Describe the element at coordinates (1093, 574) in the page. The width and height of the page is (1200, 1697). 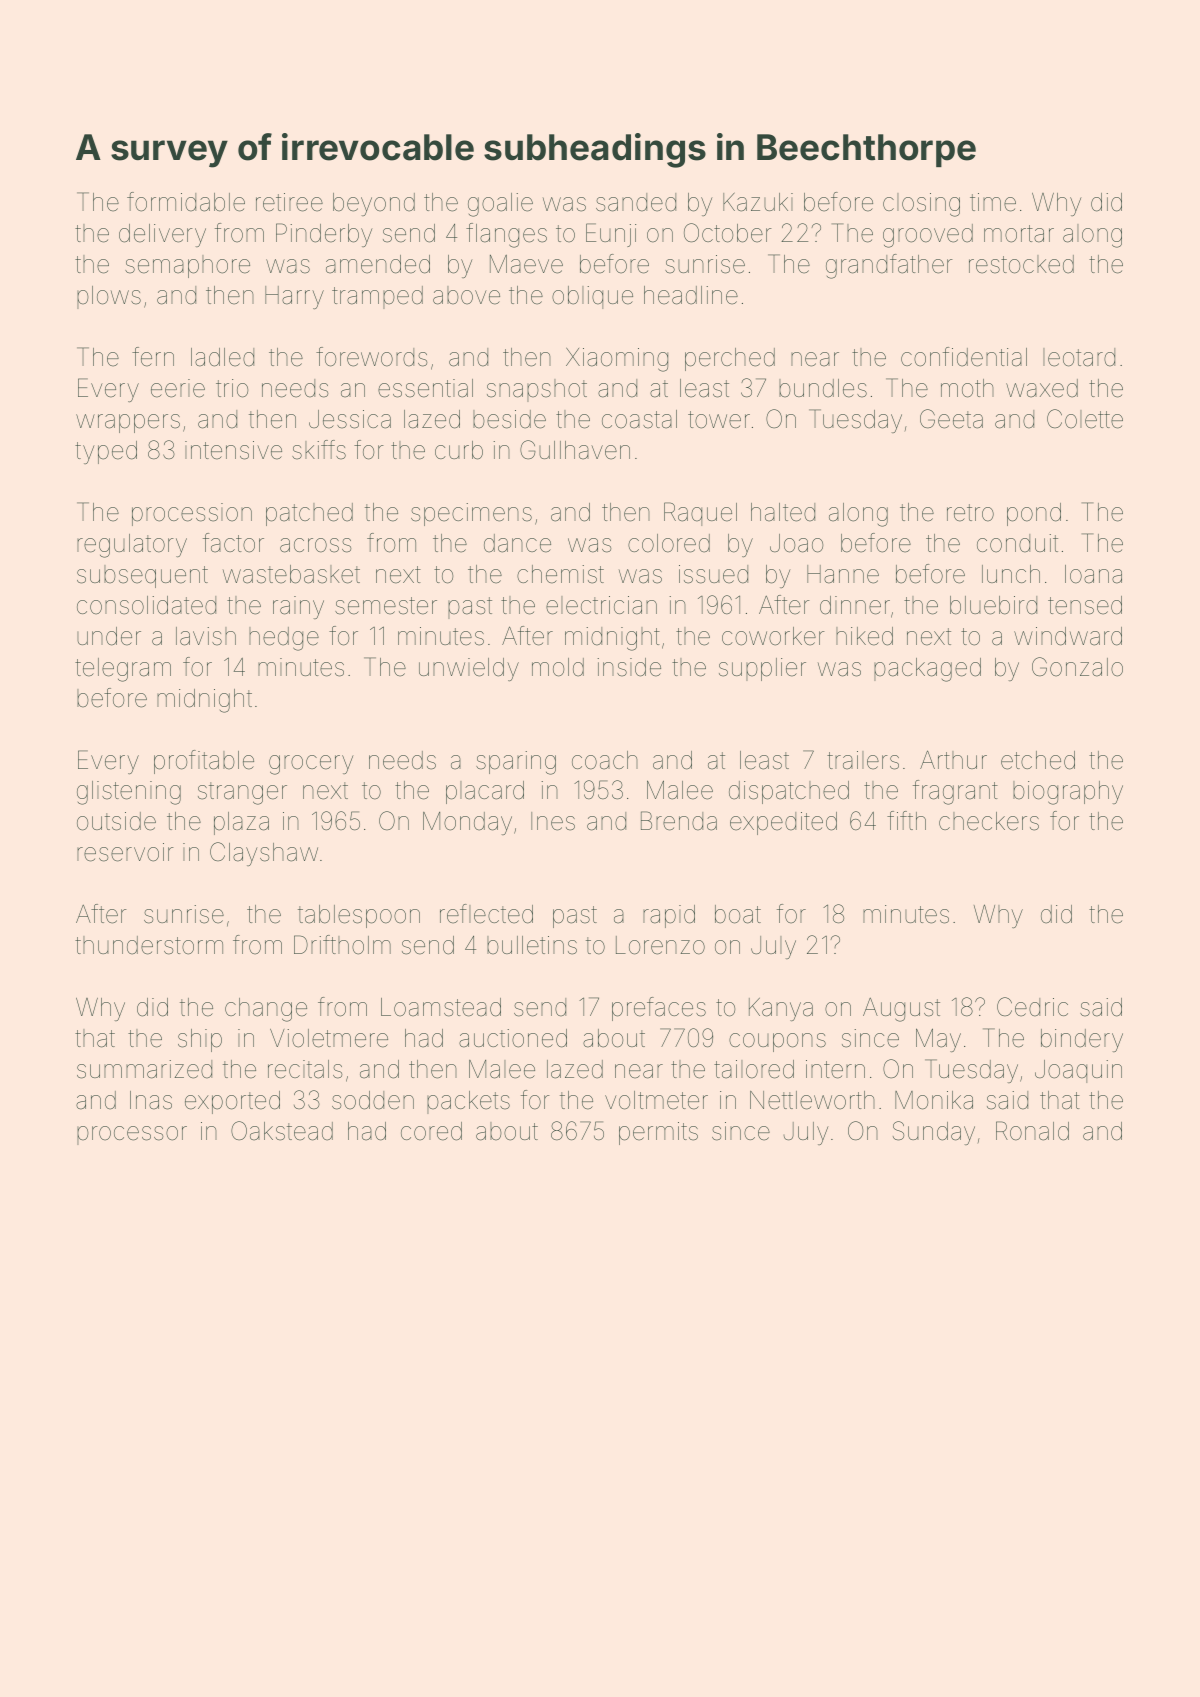
I see `Ioana` at that location.
